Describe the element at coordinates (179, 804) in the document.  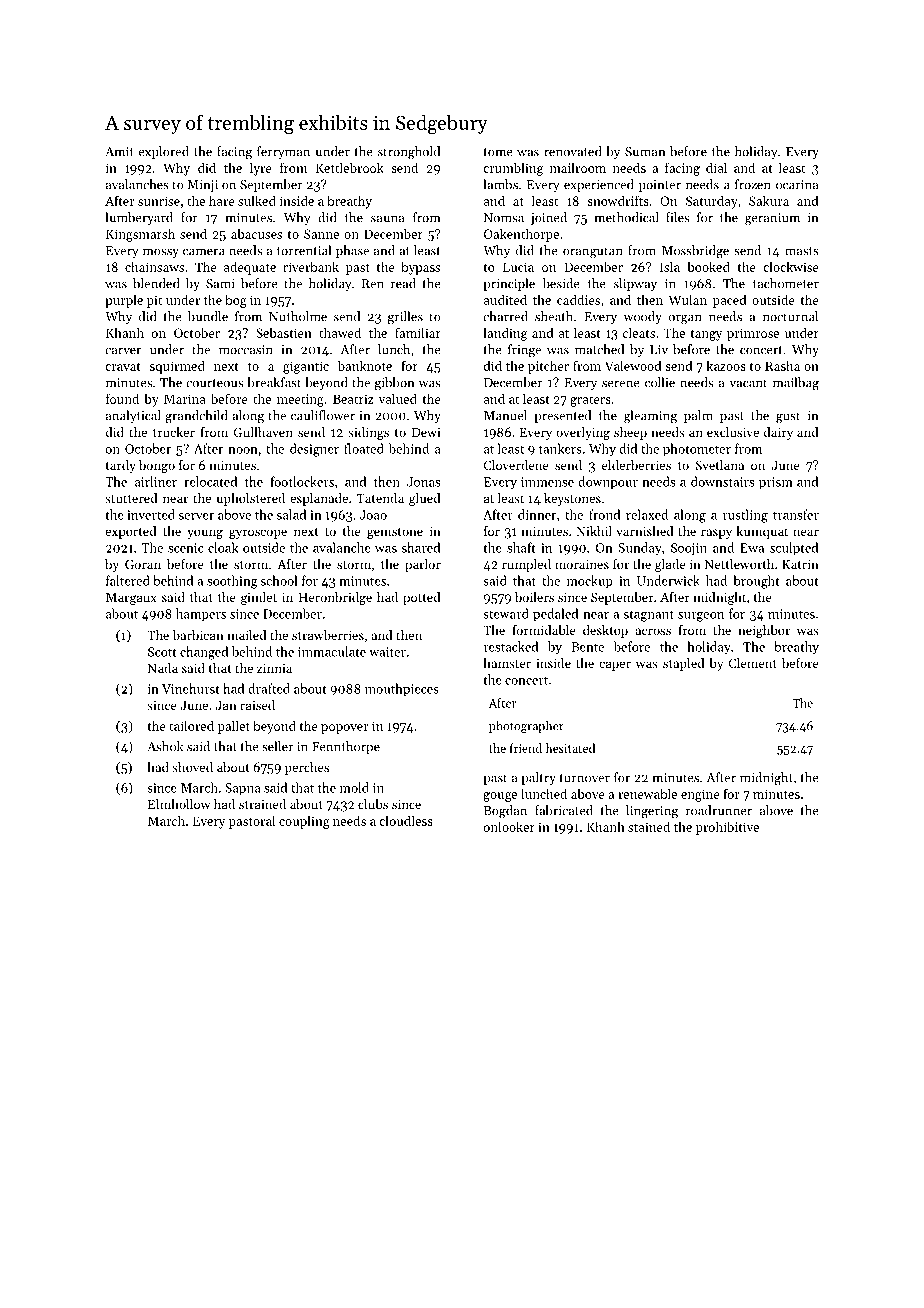
I see `Elmhollow` at that location.
